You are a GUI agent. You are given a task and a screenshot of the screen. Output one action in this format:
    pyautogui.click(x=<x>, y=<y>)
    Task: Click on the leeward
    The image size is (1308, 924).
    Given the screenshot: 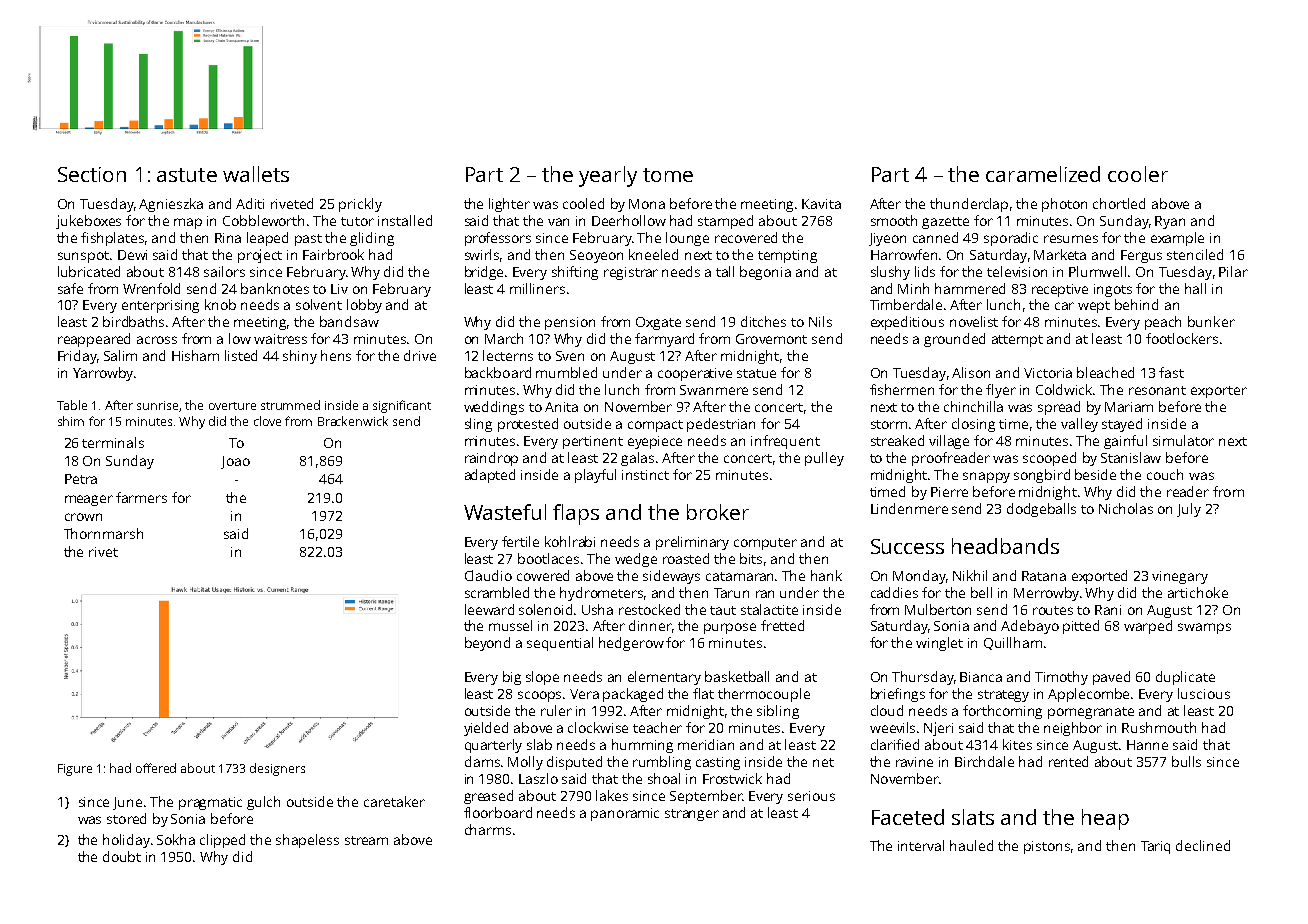 What is the action you would take?
    pyautogui.click(x=489, y=609)
